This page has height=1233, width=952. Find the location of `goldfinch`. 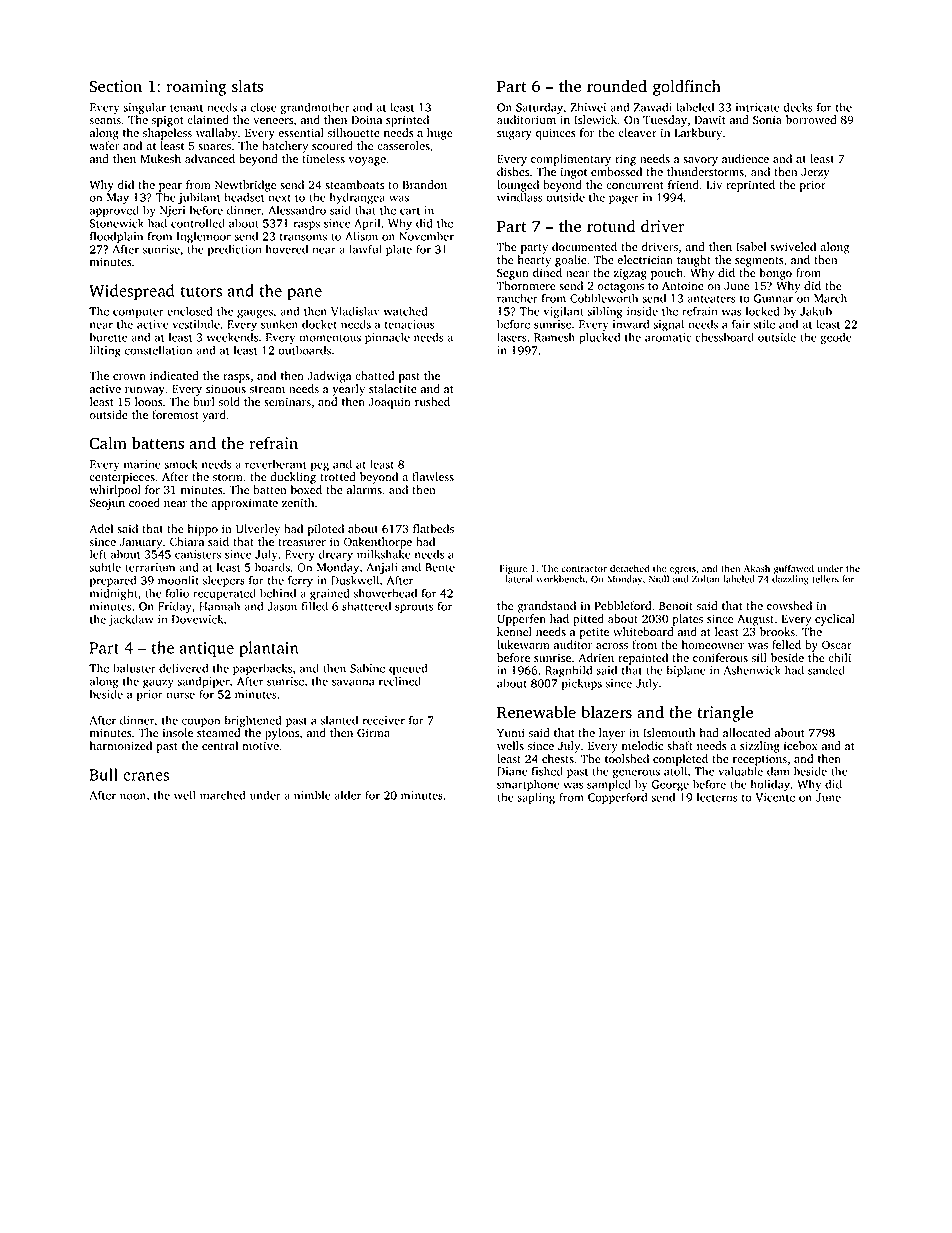

goldfinch is located at coordinates (687, 88).
